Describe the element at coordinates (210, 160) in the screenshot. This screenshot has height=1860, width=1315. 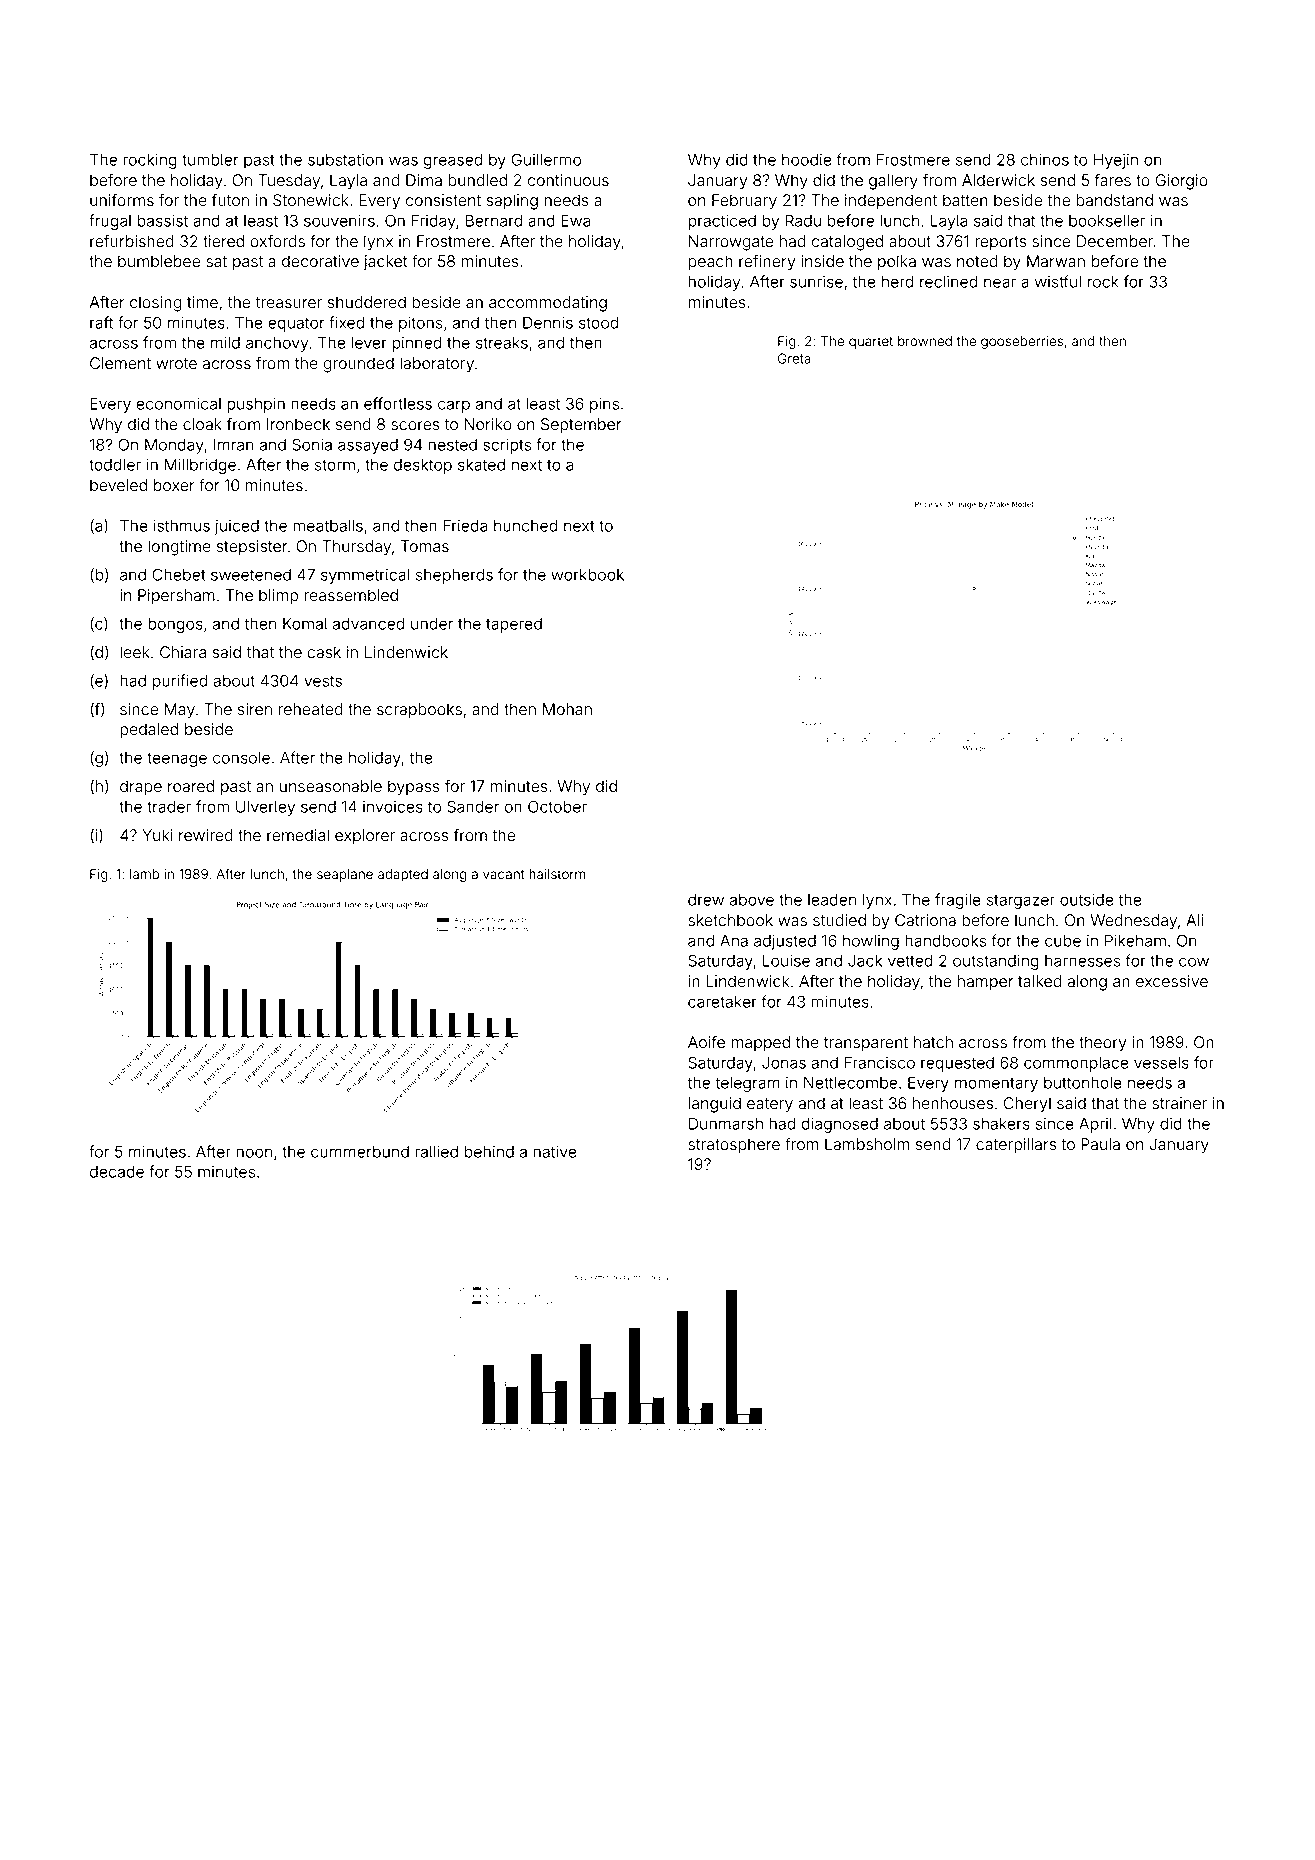
I see `tumbler` at that location.
